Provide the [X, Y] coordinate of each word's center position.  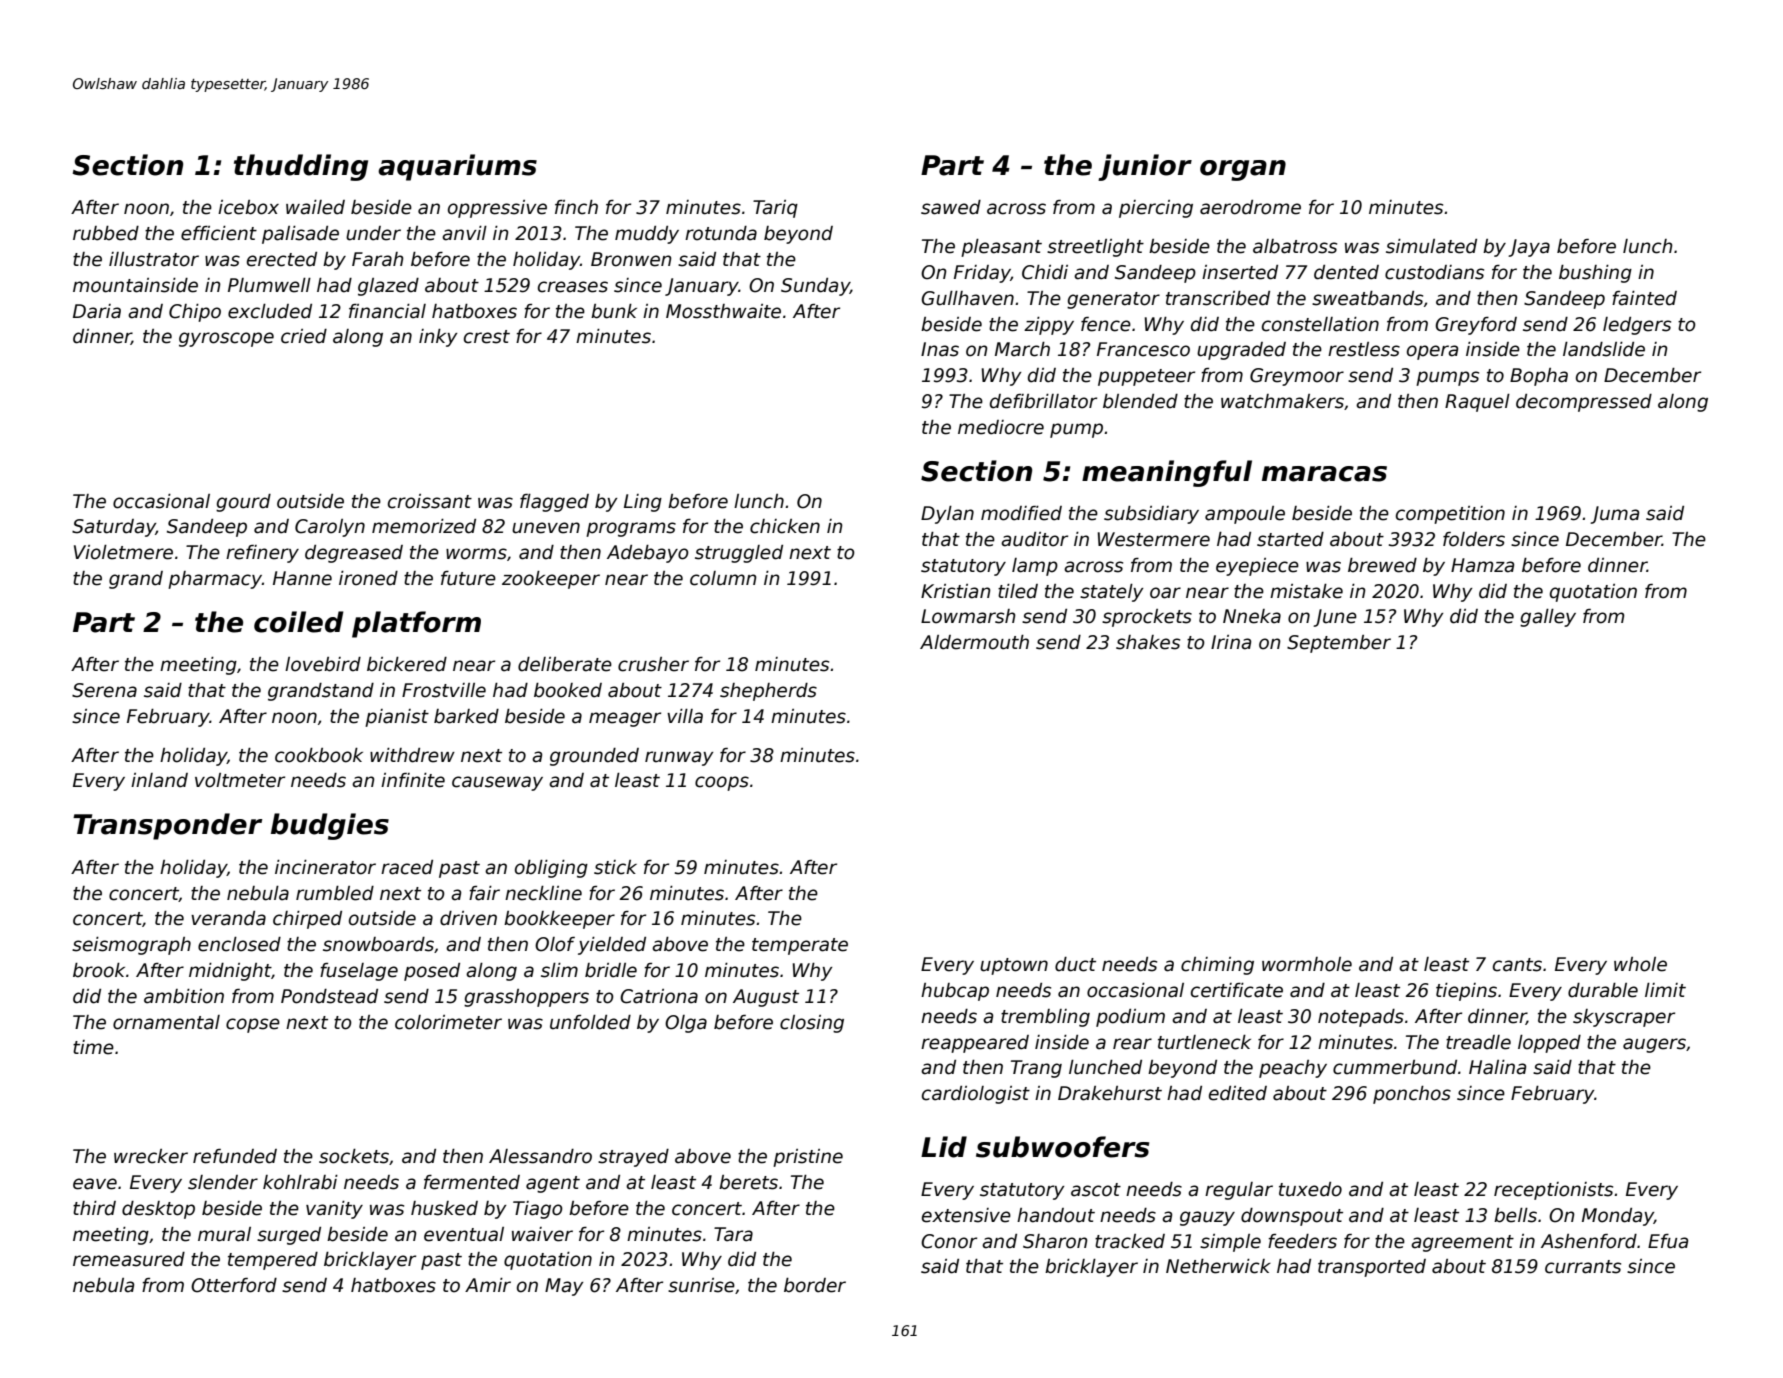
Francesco [1143, 349]
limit [1665, 990]
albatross [1295, 246]
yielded [612, 946]
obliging [551, 869]
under [373, 233]
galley [1548, 618]
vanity [334, 1210]
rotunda [721, 233]
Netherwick [1218, 1266]
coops [722, 783]
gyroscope [226, 339]
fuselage [359, 972]
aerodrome [1250, 207]
